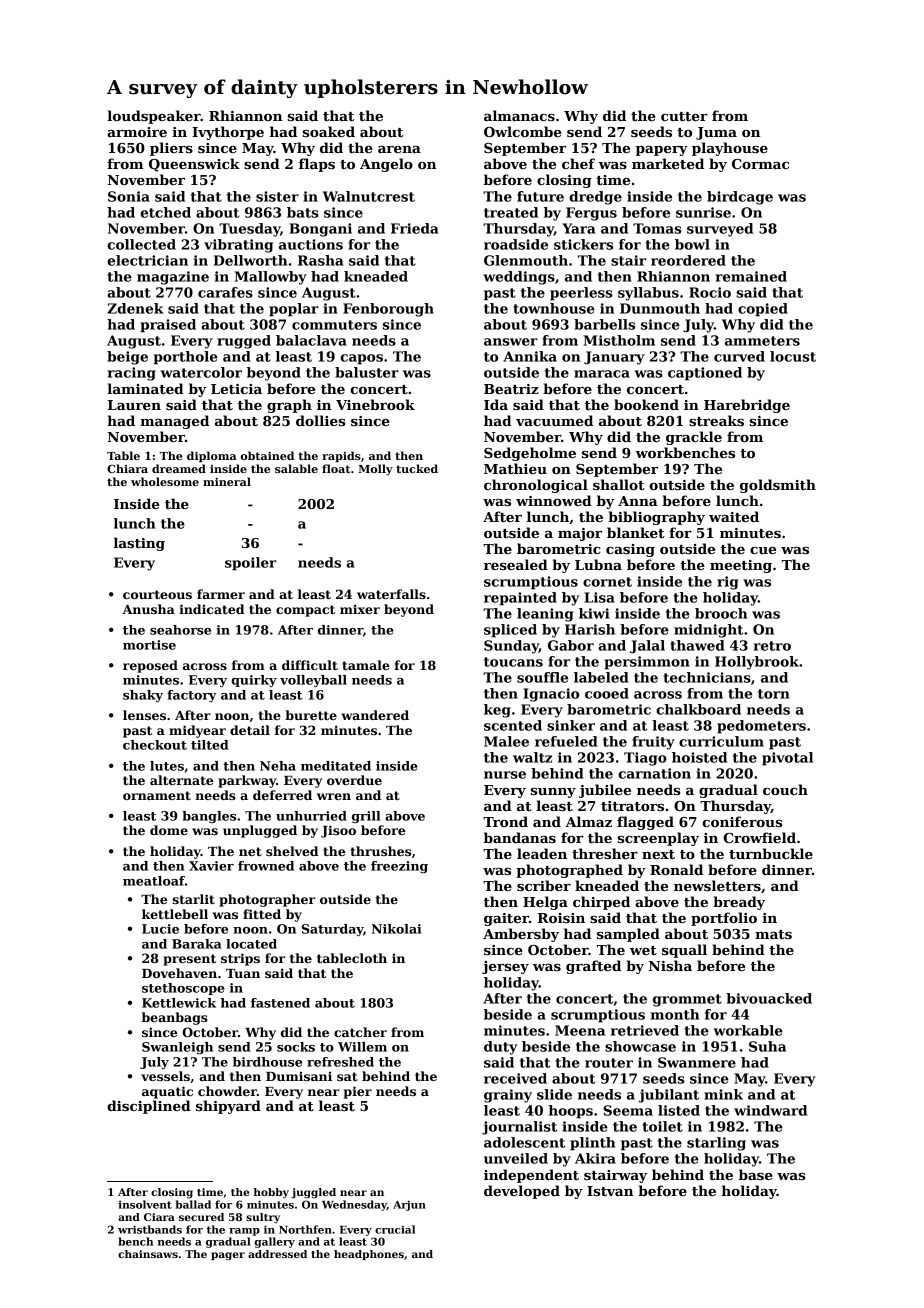 The width and height of the page is (924, 1308). What do you see at coordinates (703, 212) in the page?
I see `sunrise` at bounding box center [703, 212].
